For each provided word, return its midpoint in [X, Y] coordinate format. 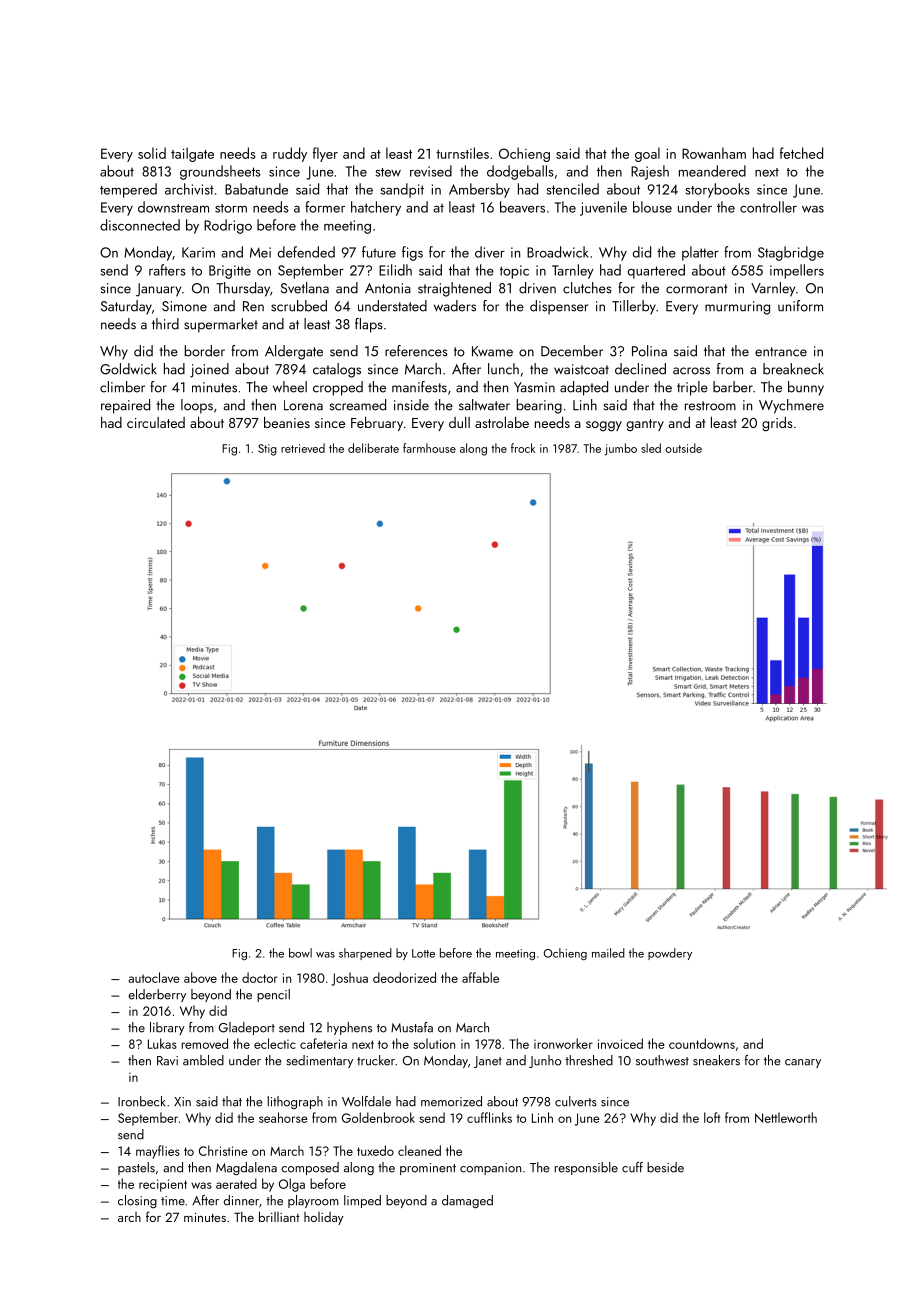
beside [665, 1167]
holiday [324, 1218]
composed [310, 1168]
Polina [649, 351]
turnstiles [462, 153]
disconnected [140, 225]
